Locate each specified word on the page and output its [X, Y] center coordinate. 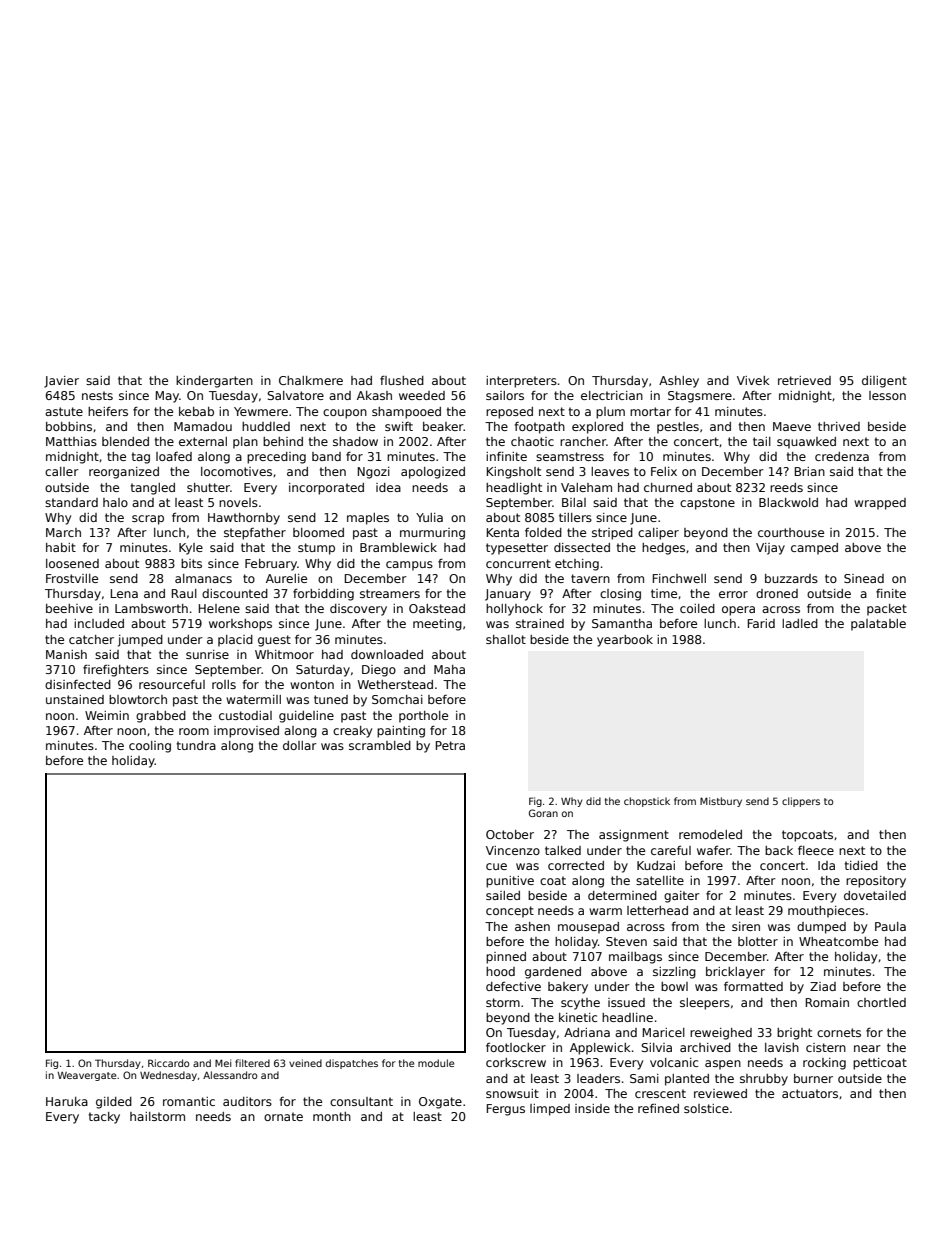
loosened [72, 563]
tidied [861, 865]
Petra [450, 745]
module [436, 1063]
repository [876, 882]
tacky [104, 1118]
